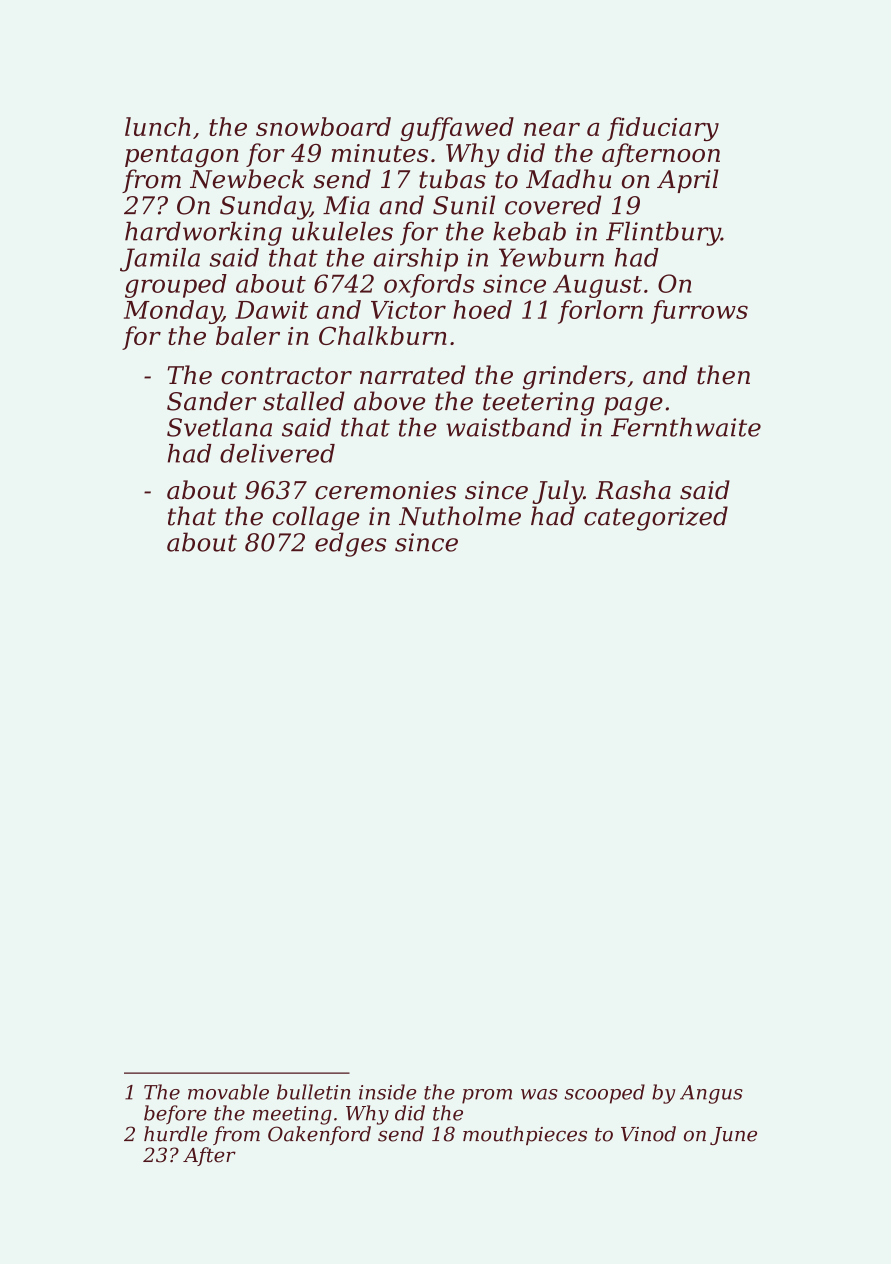  I want to click on hoed, so click(482, 309).
